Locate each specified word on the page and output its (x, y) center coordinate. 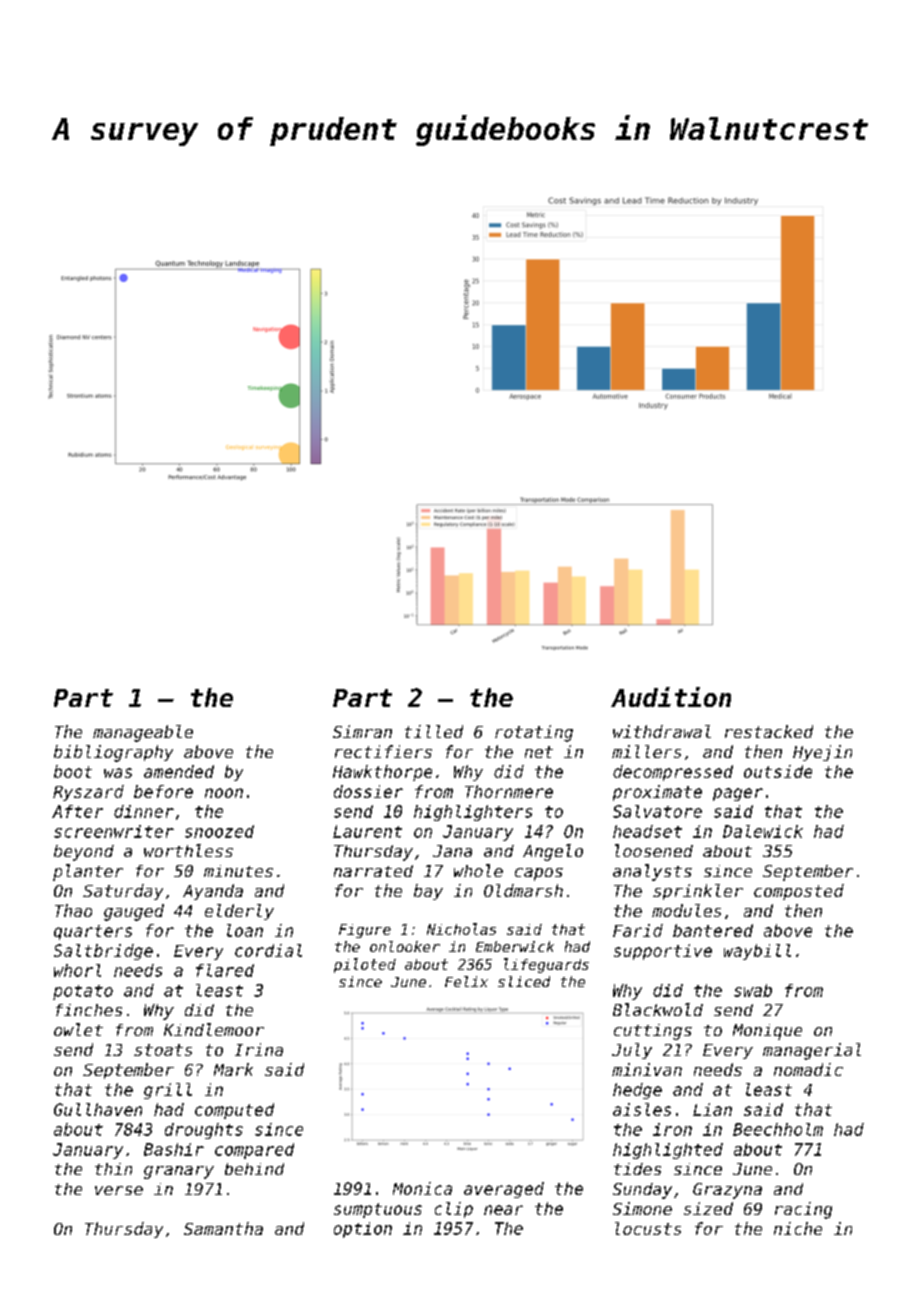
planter (88, 872)
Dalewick (763, 831)
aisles (642, 1109)
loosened (654, 850)
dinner (144, 811)
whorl (77, 970)
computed (234, 1111)
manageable (143, 733)
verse (119, 1190)
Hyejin (822, 753)
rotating (534, 733)
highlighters (473, 813)
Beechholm (778, 1129)
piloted (365, 965)
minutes (238, 871)
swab (753, 990)
